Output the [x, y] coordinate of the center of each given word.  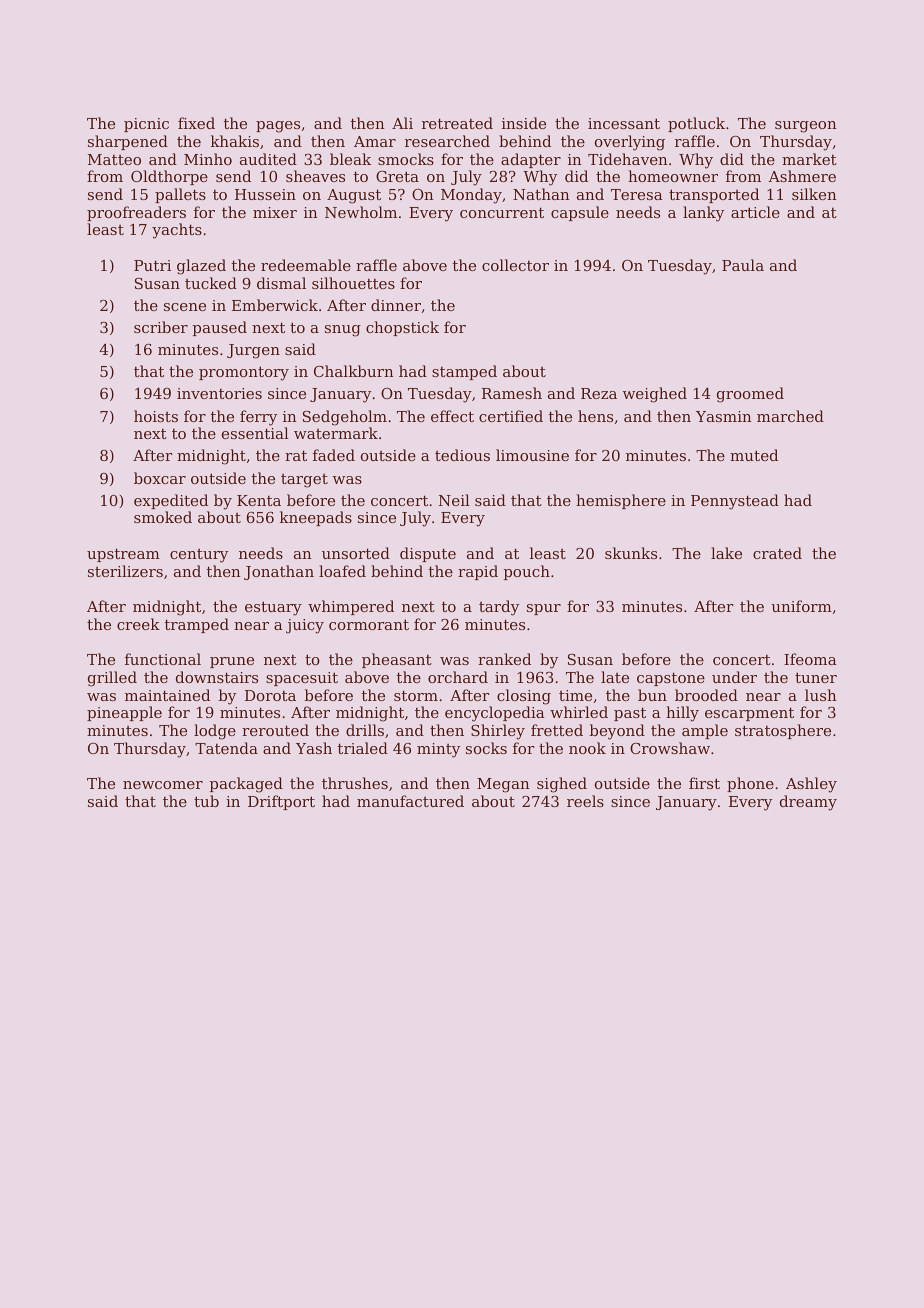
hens [595, 416]
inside [524, 123]
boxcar [160, 478]
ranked [504, 659]
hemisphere [621, 501]
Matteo [114, 159]
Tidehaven [628, 159]
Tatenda [226, 748]
